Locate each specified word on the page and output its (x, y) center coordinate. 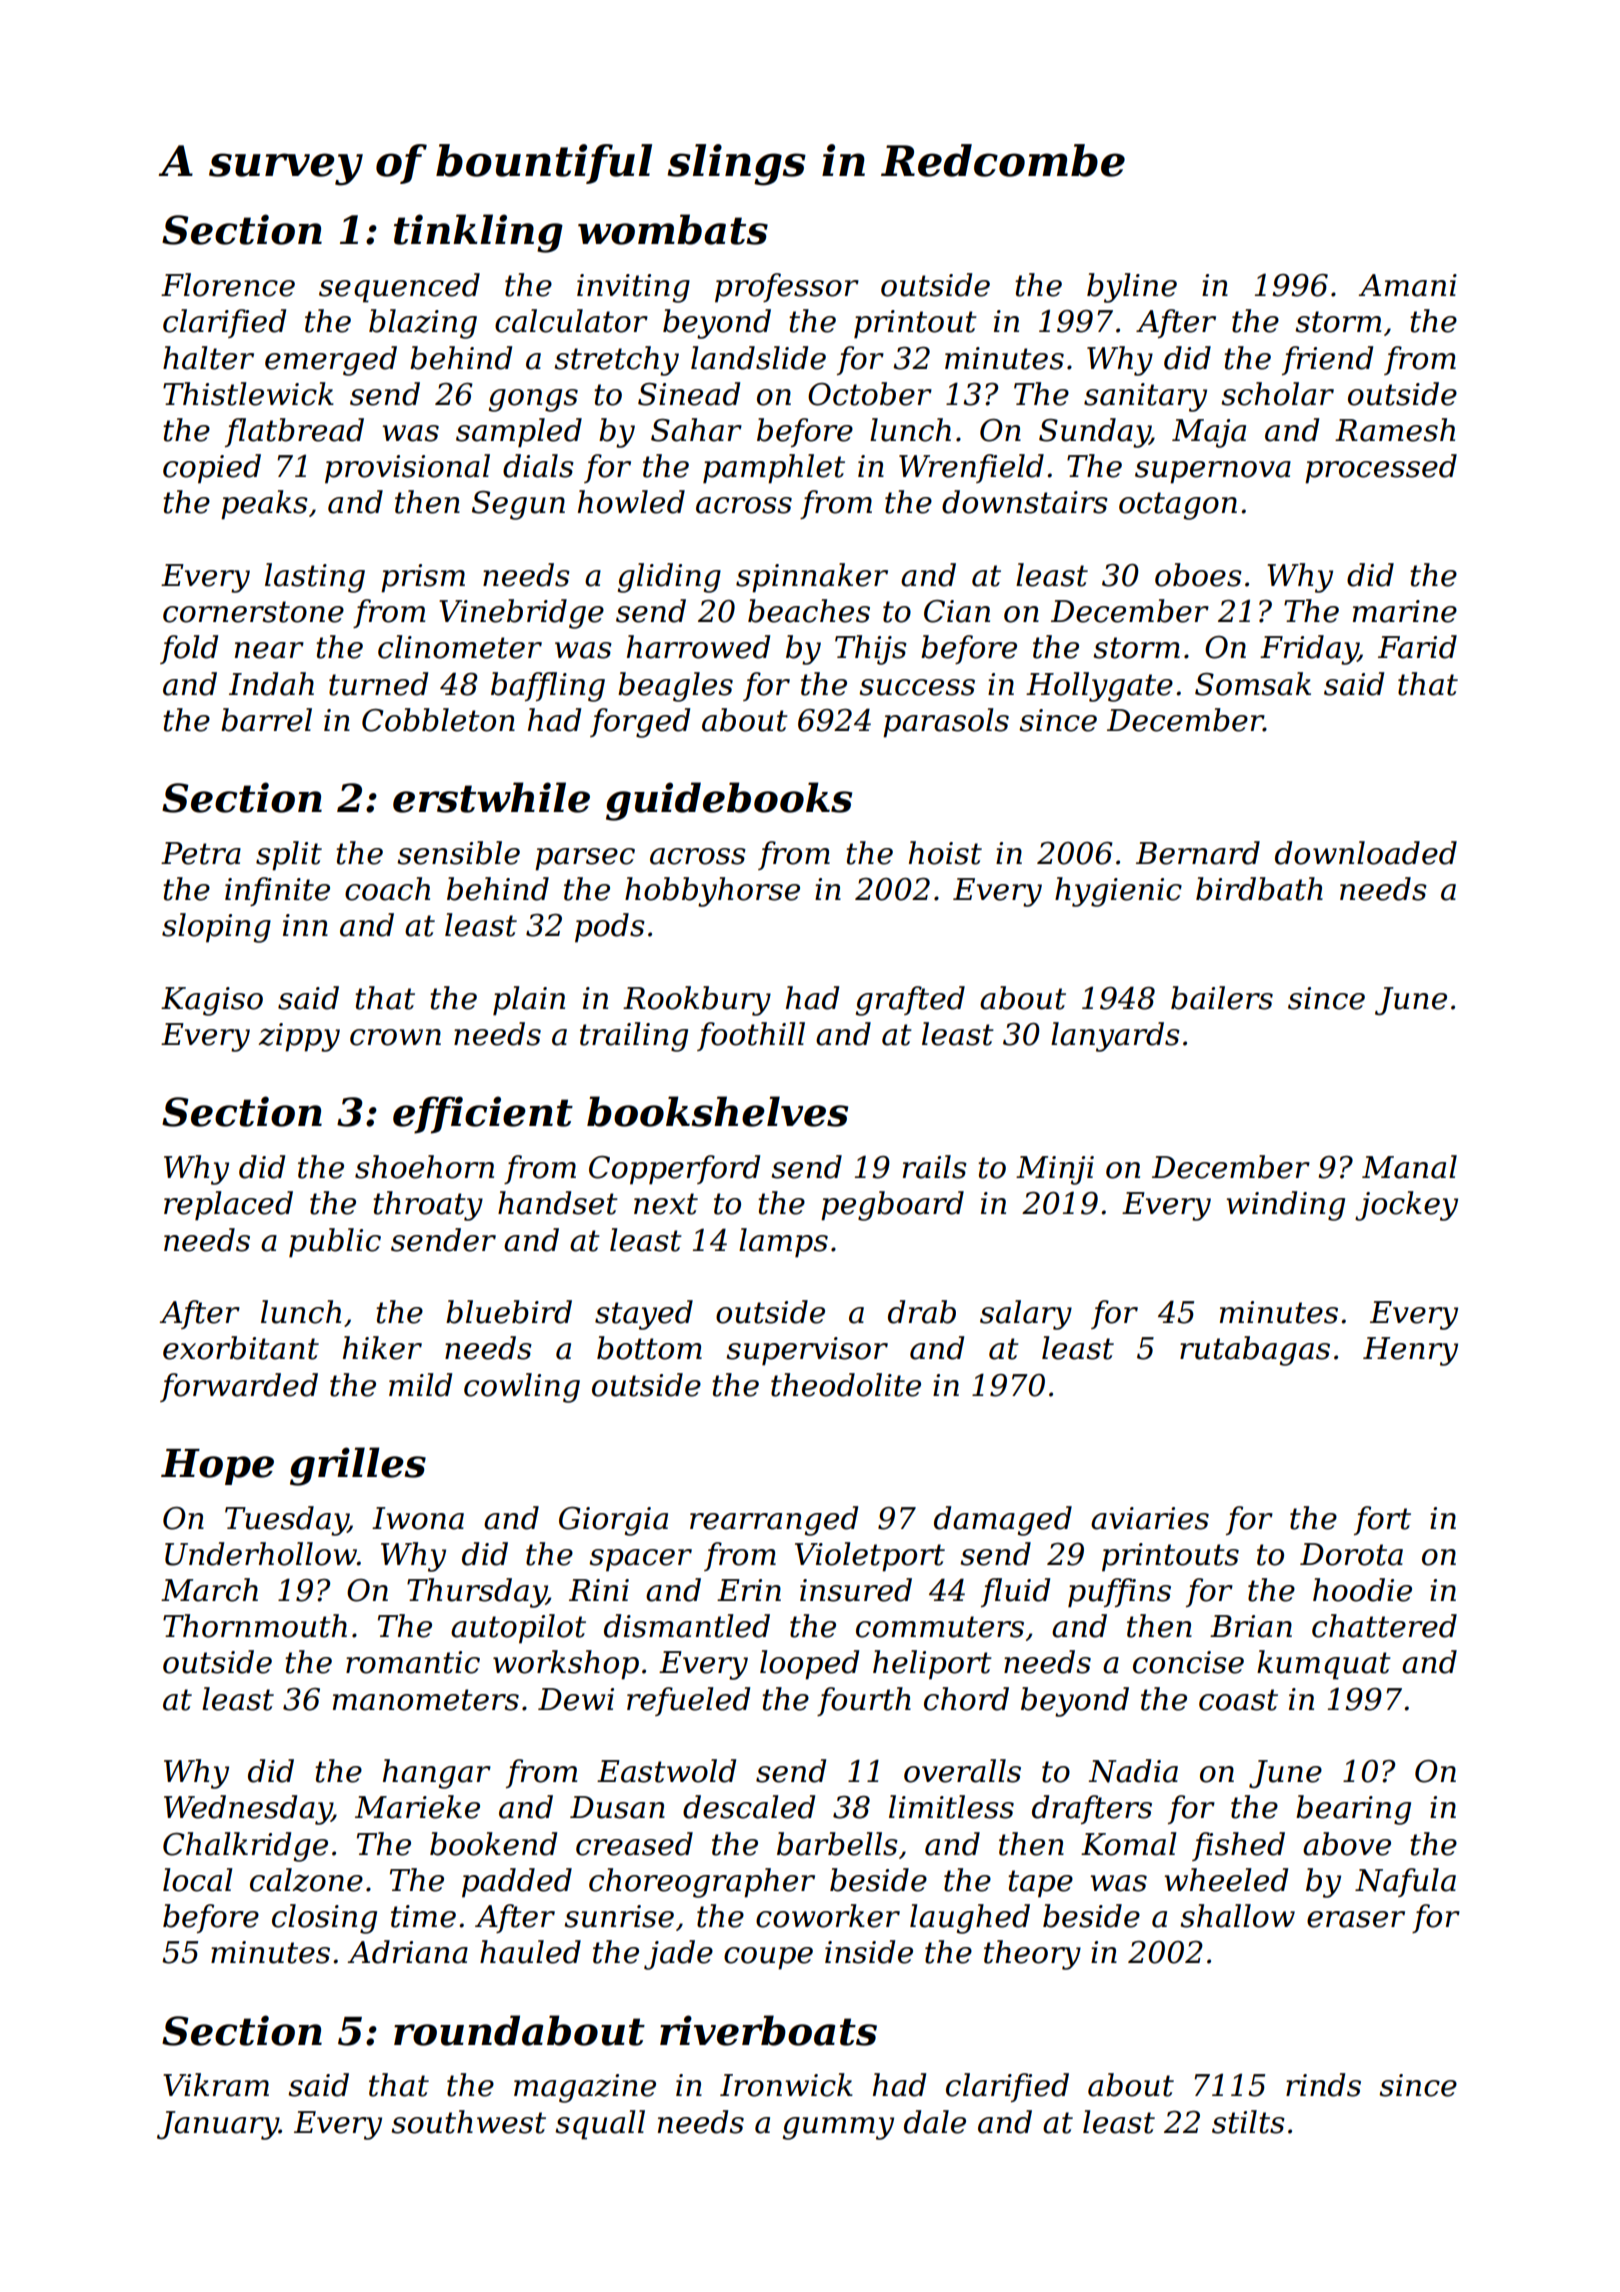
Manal (1409, 1167)
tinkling (478, 233)
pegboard (892, 1206)
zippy (299, 1037)
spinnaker (812, 578)
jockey (1406, 1206)
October (870, 394)
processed (1381, 469)
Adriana (407, 1952)
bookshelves (717, 1111)
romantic (413, 1662)
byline (1132, 288)
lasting (315, 578)
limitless (951, 1807)
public (335, 1243)
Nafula (1405, 1882)
